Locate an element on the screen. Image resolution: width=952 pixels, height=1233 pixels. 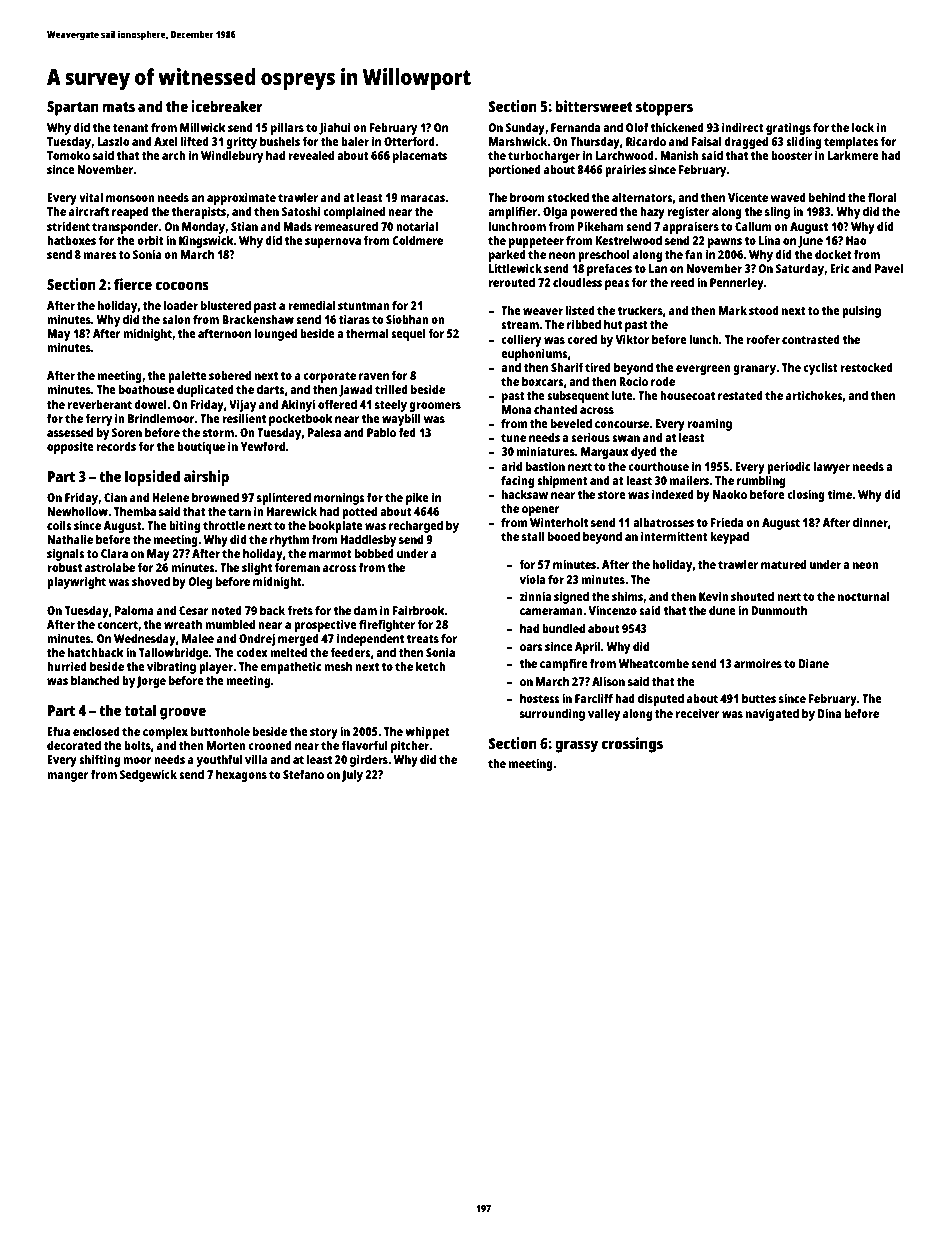
subsequent is located at coordinates (578, 397).
